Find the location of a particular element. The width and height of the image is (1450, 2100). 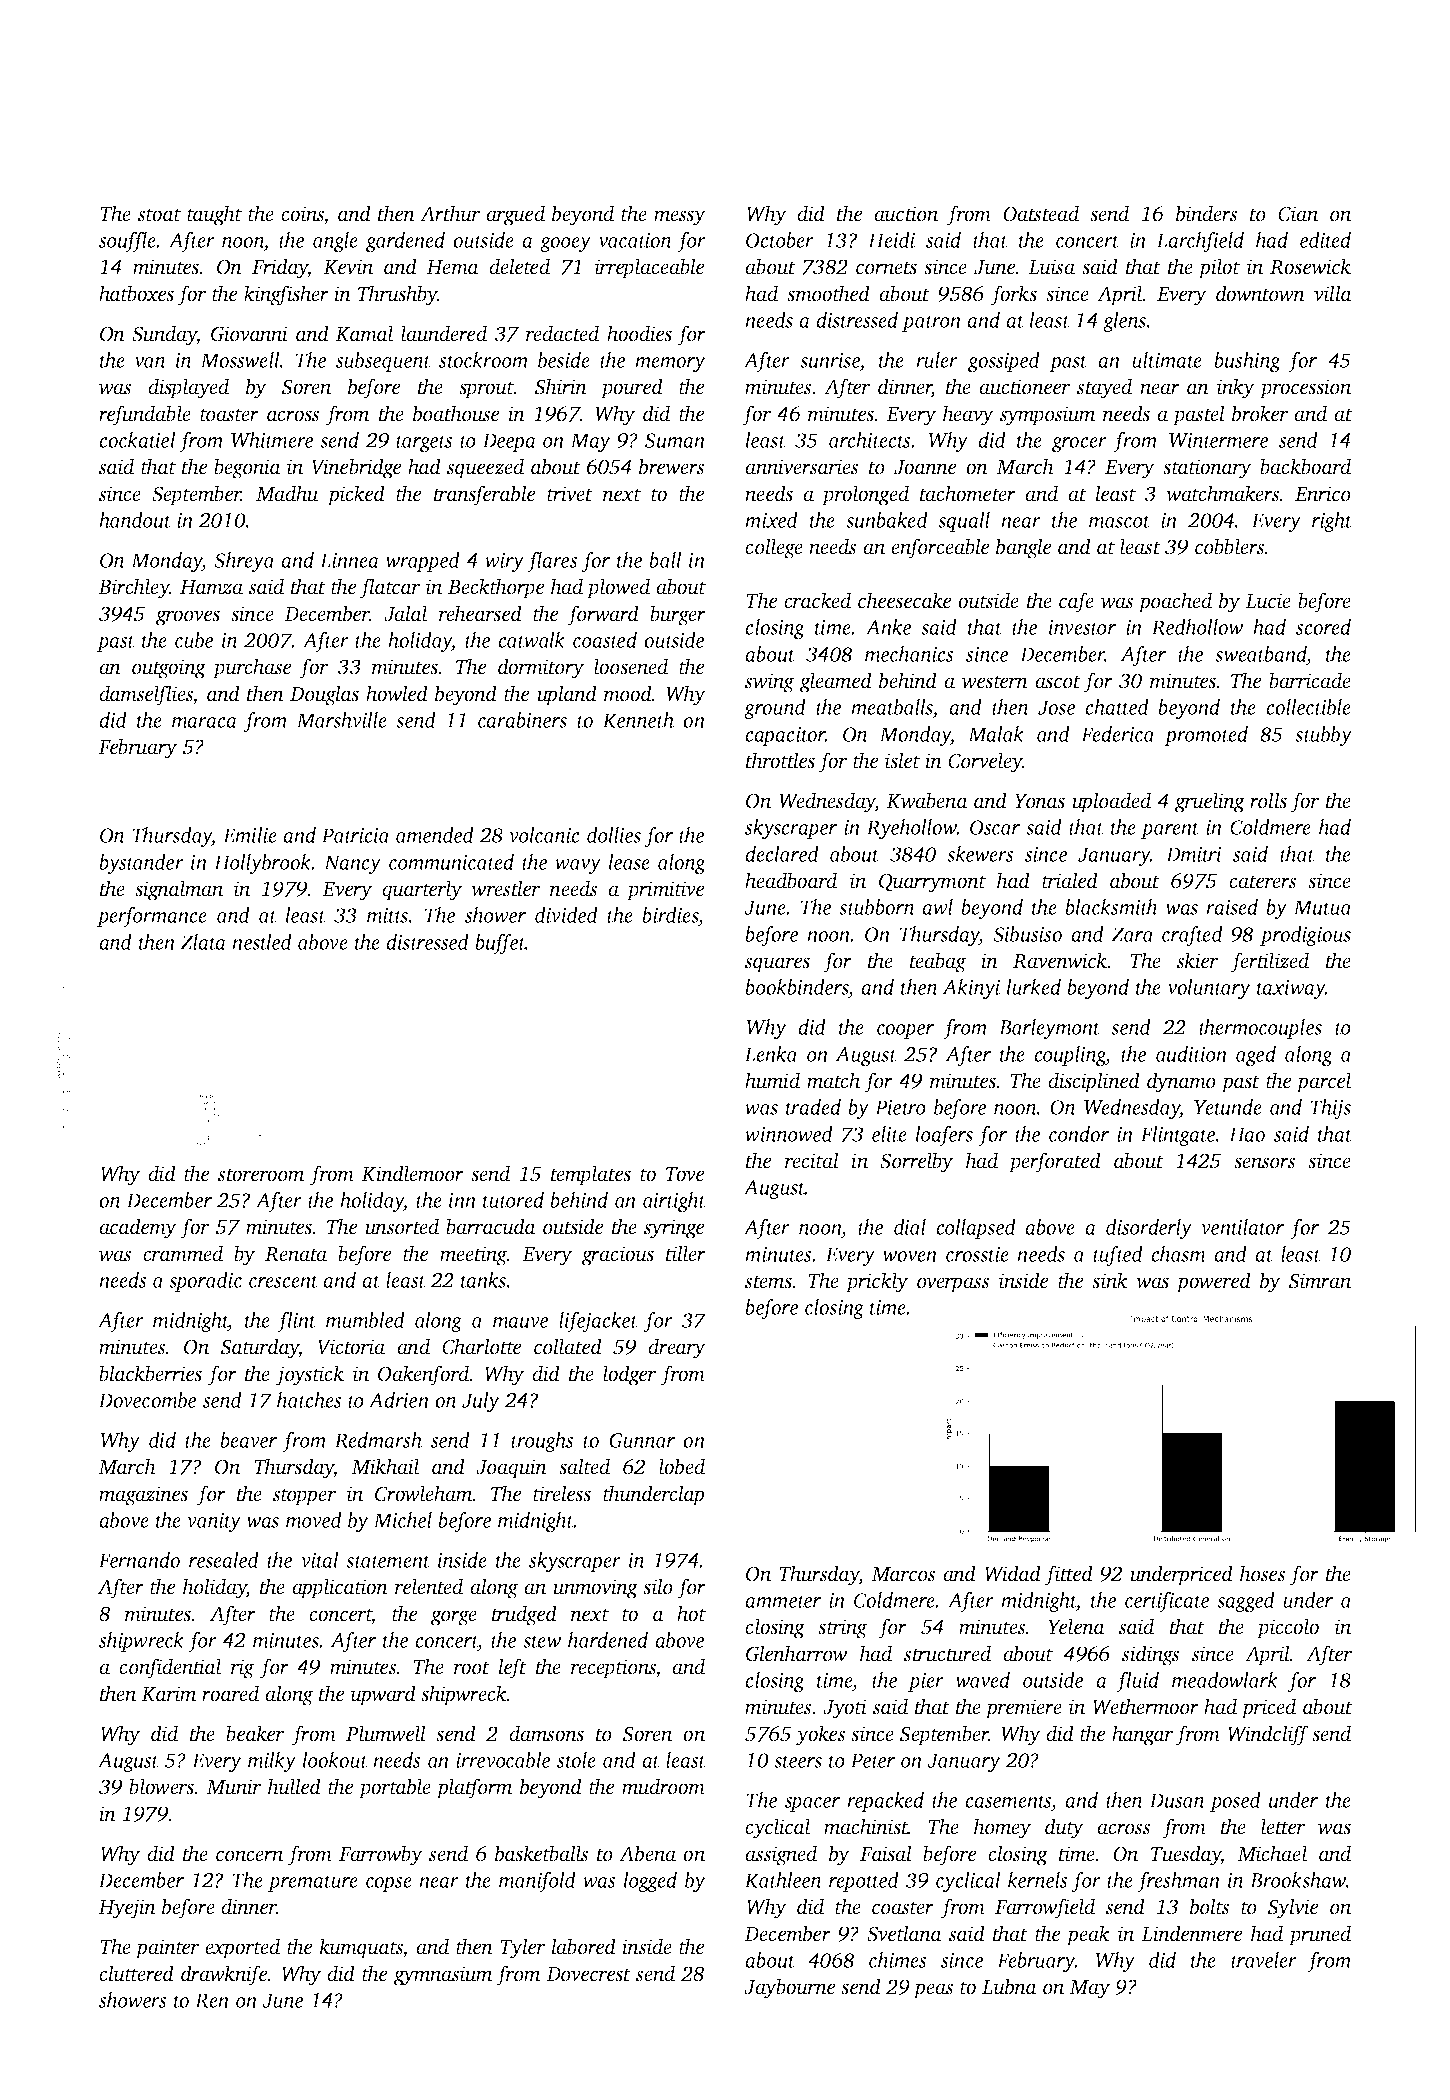

Hema is located at coordinates (452, 267).
